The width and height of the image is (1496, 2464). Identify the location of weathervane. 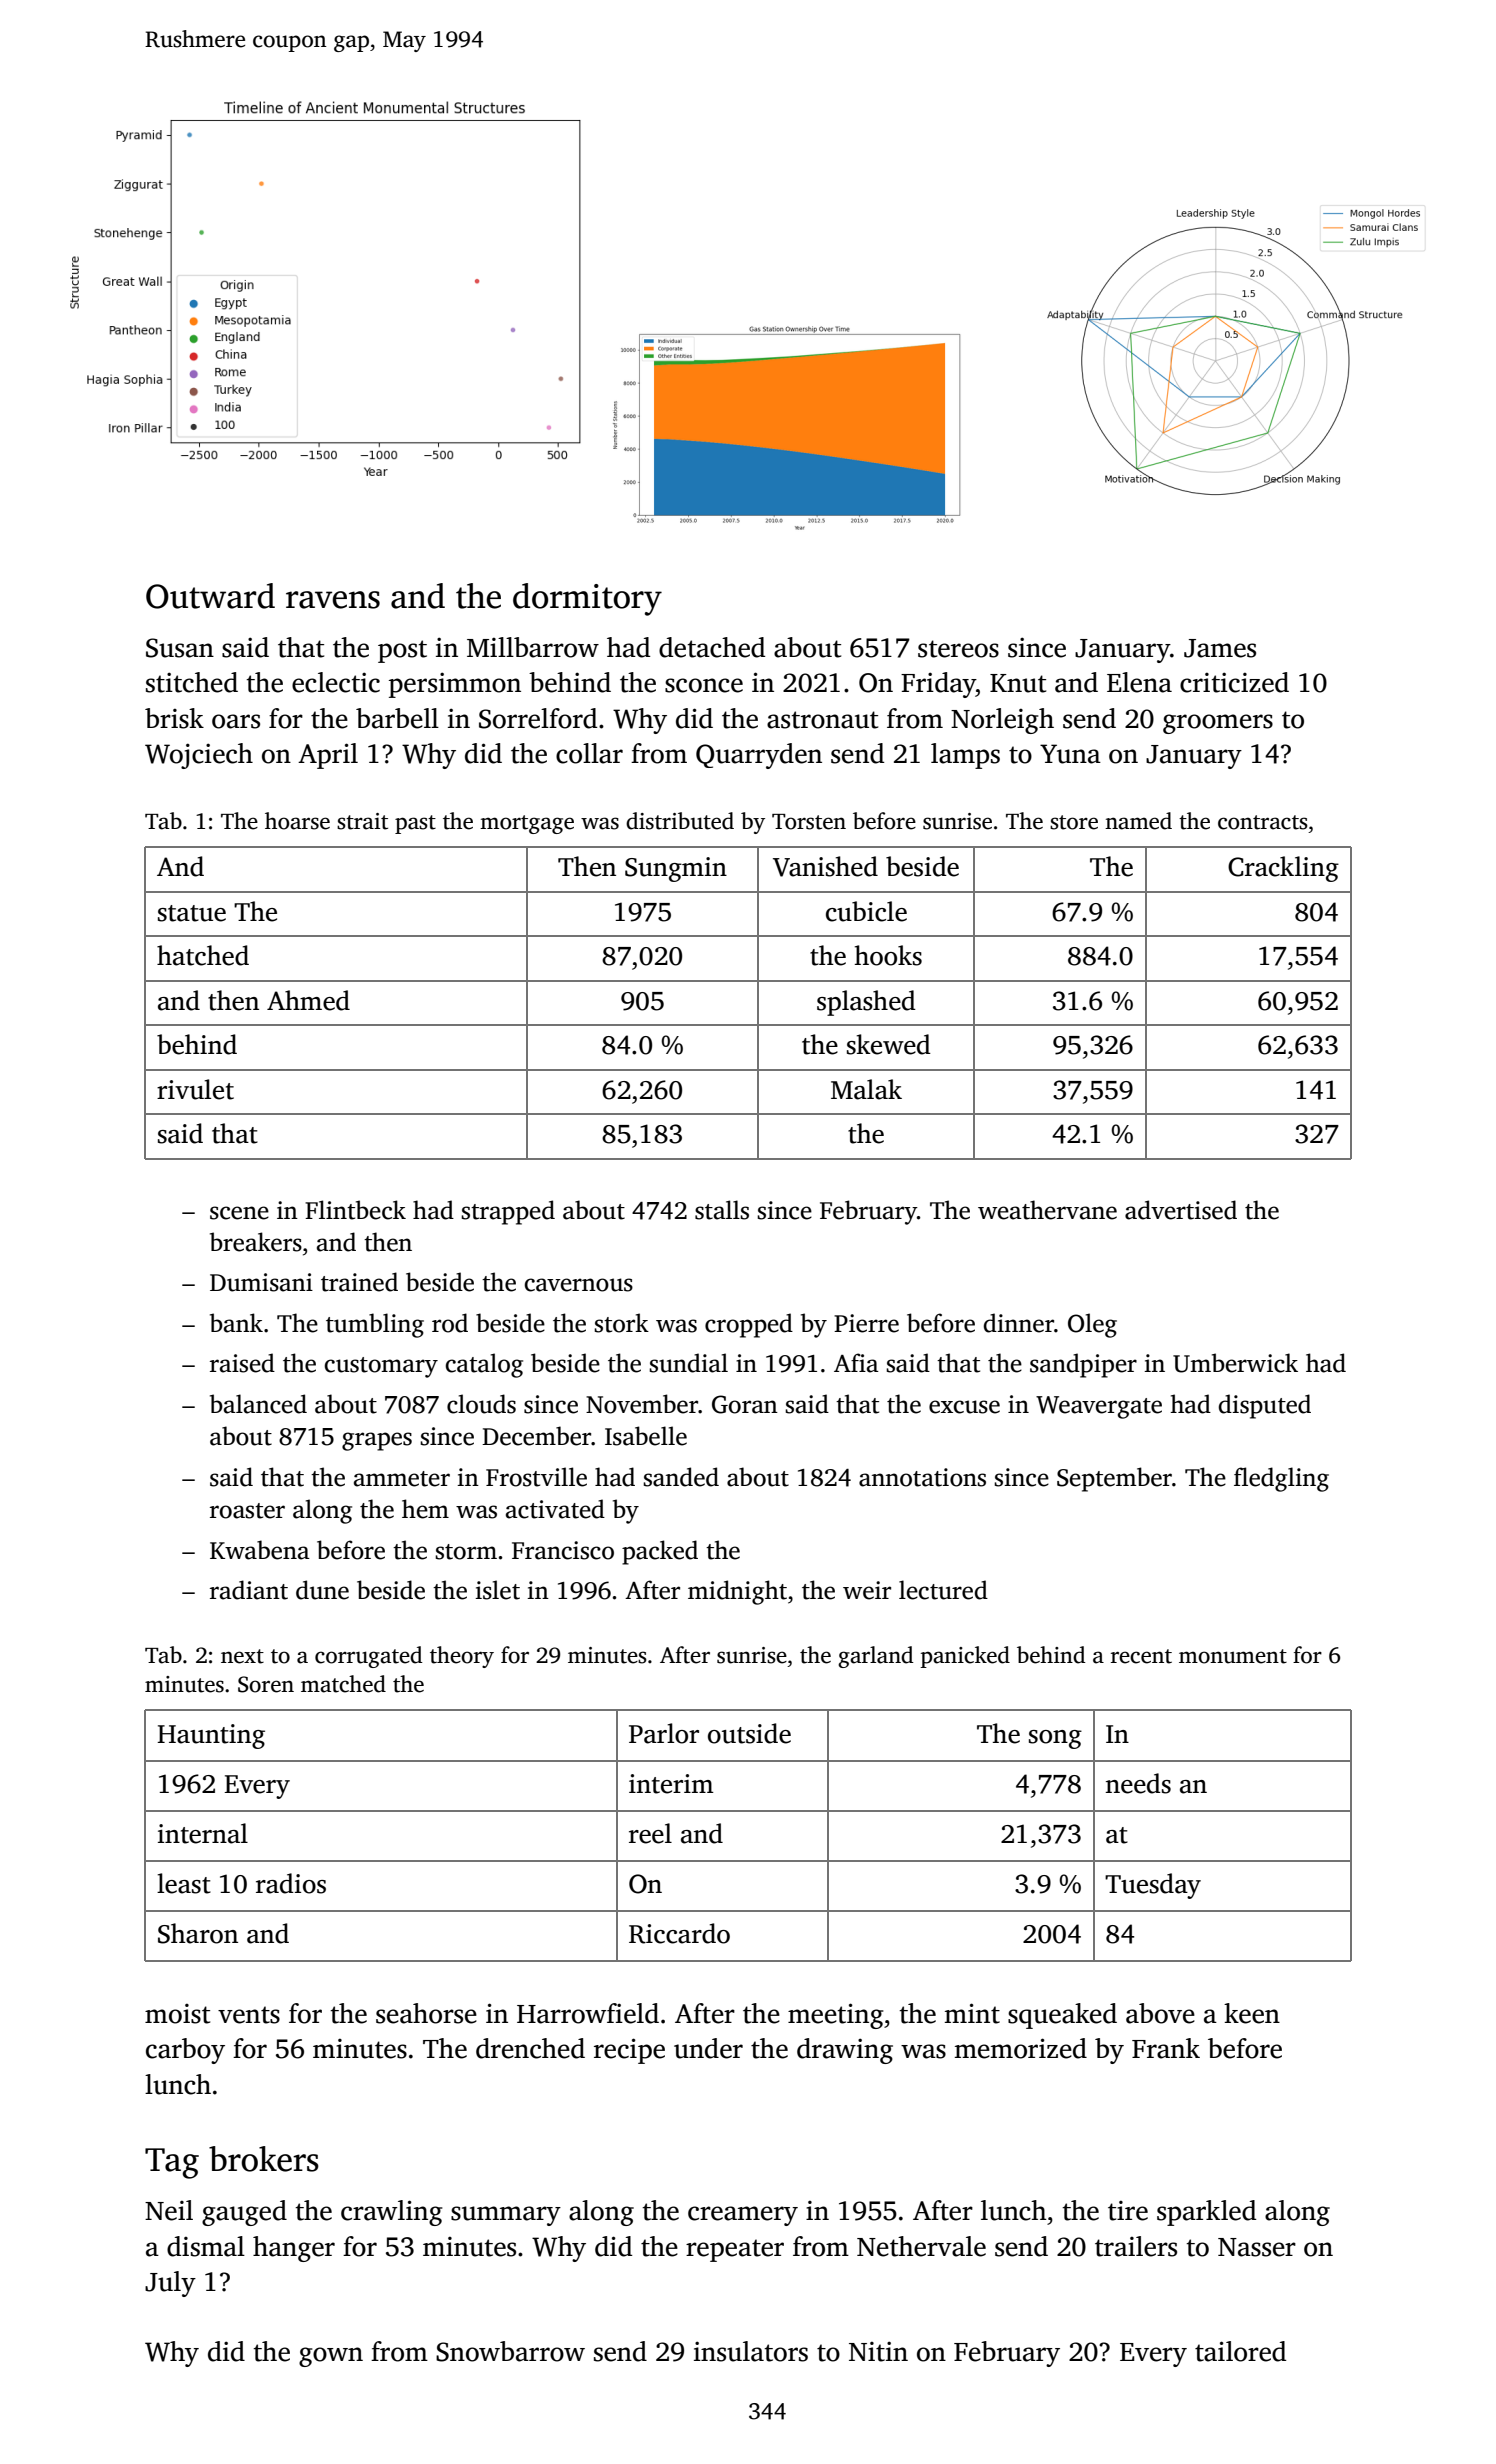
(1047, 1210).
